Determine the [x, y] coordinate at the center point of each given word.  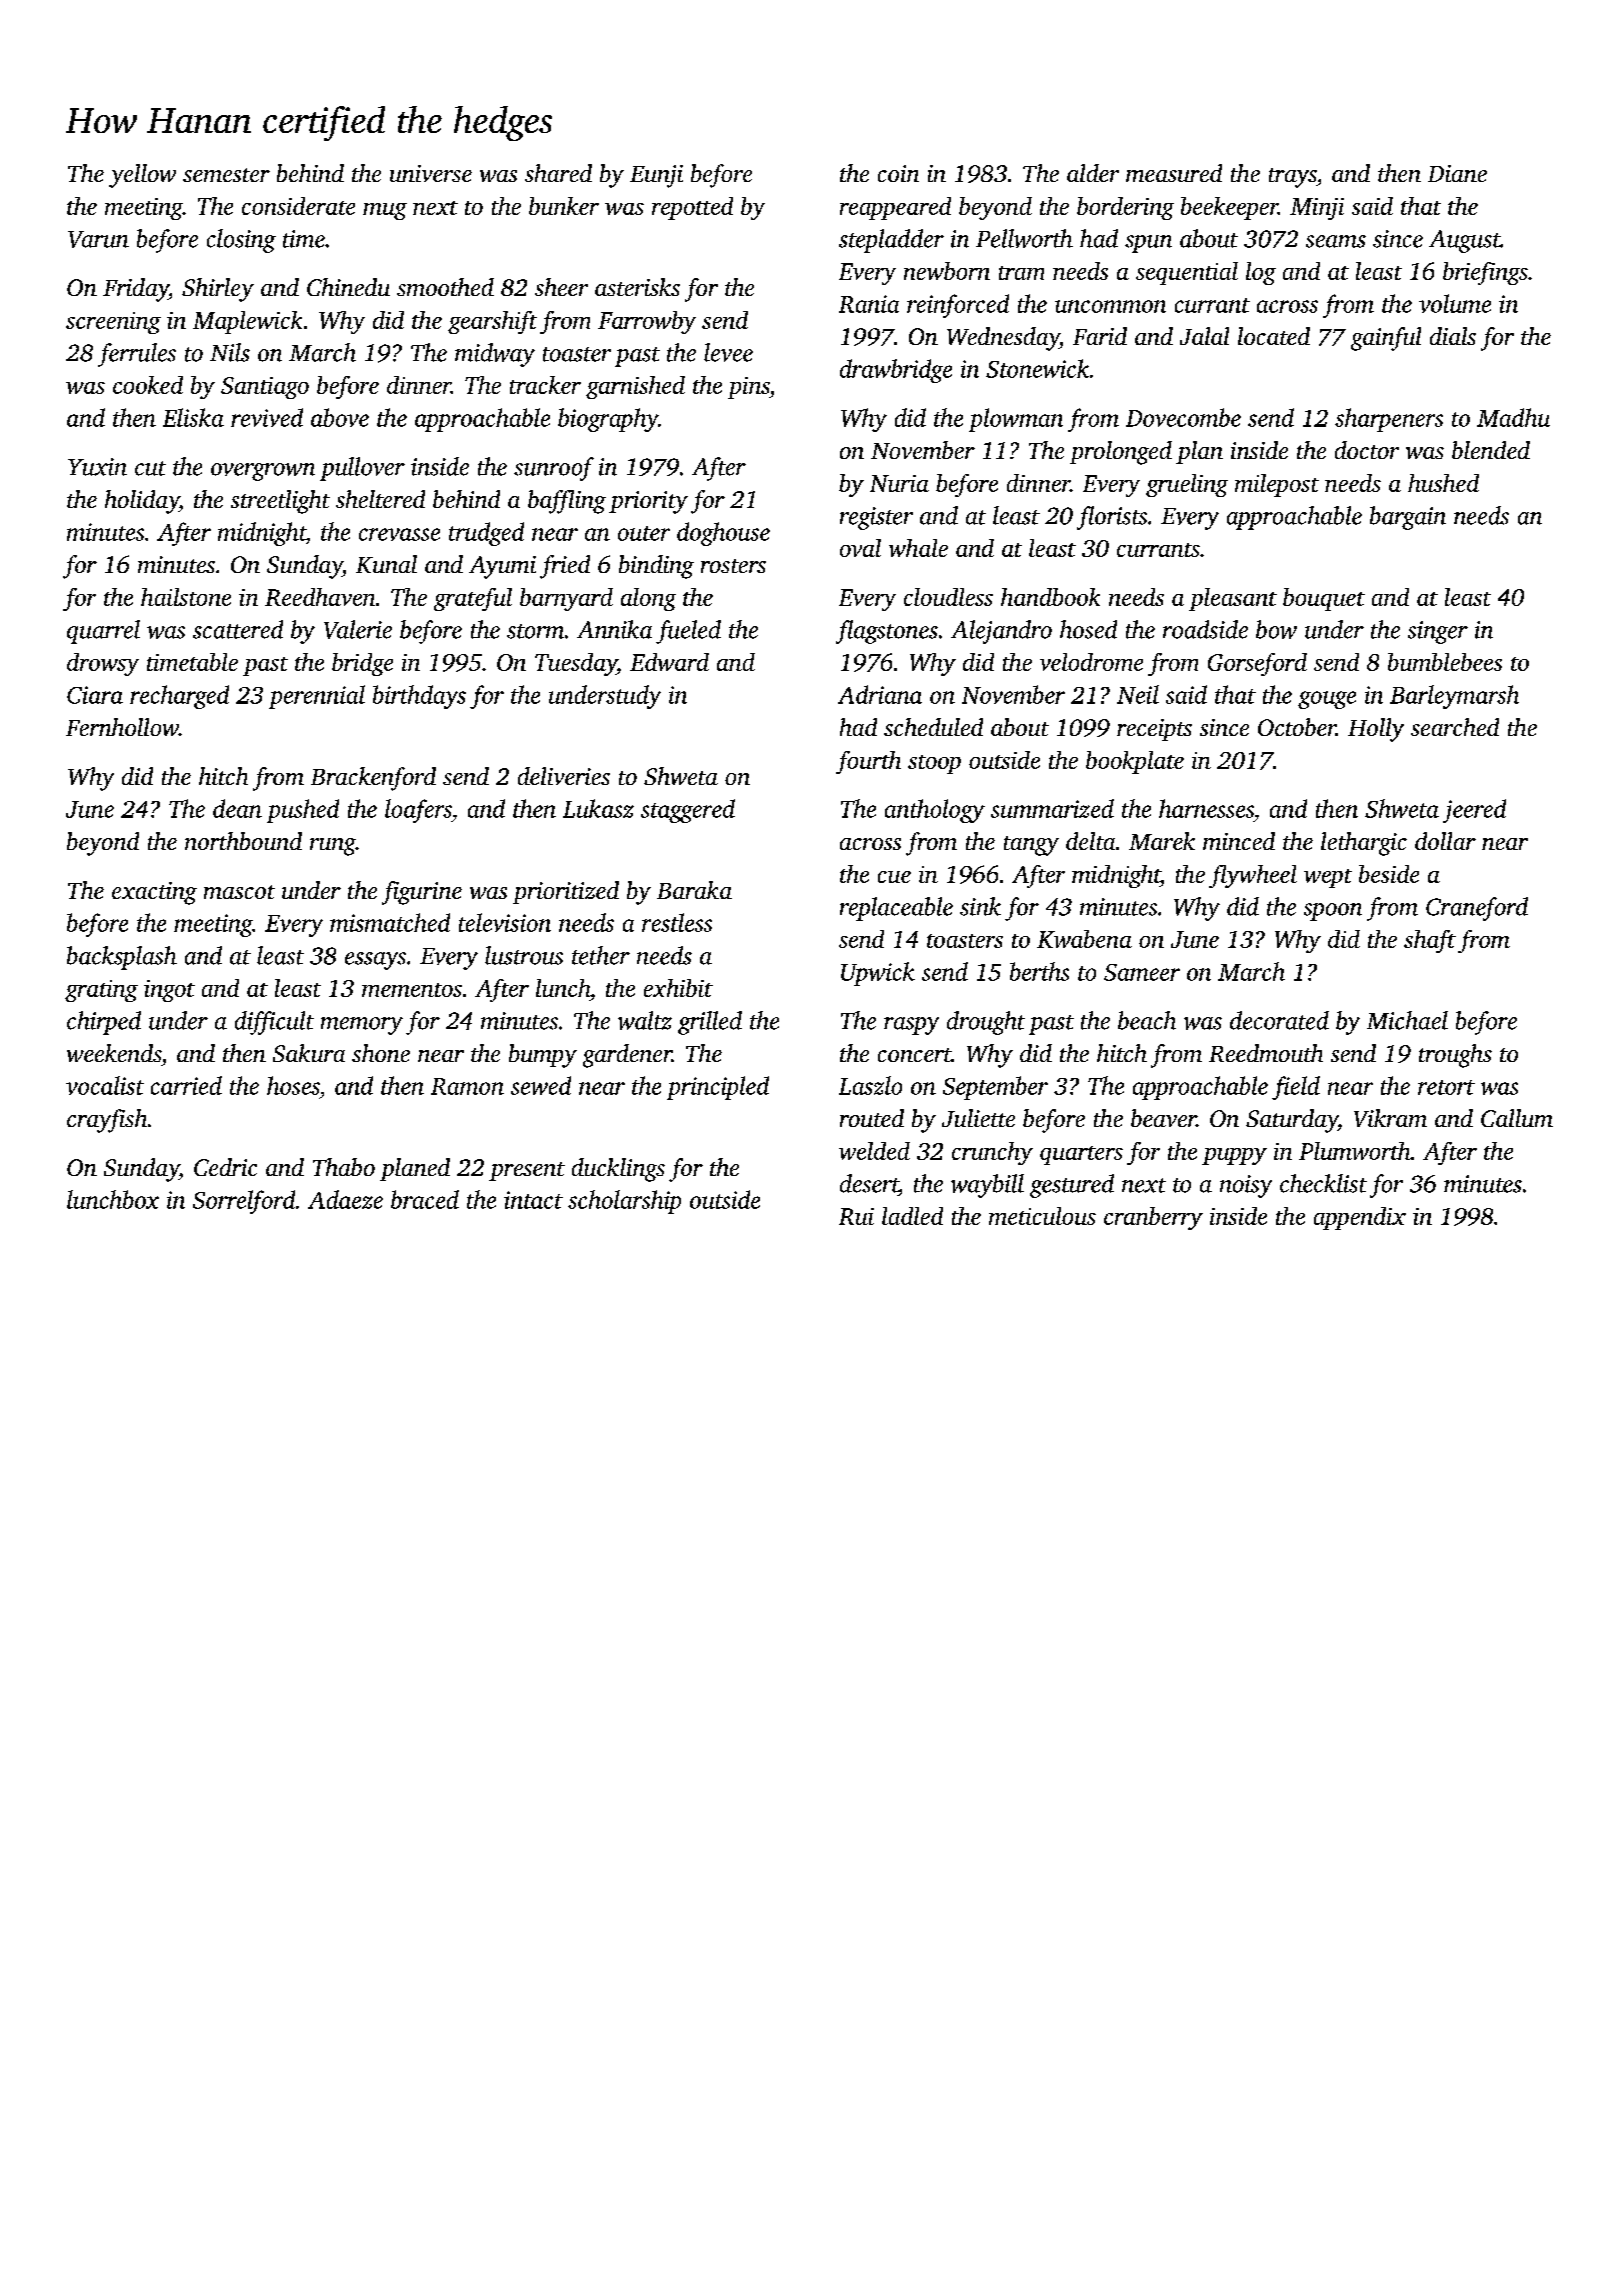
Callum [1517, 1118]
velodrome [1091, 662]
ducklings [618, 1170]
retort [1446, 1087]
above [340, 417]
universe [431, 173]
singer [1438, 632]
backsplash [122, 958]
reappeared [895, 208]
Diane [1457, 173]
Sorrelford [244, 1202]
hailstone [186, 597]
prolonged [1121, 453]
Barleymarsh [1454, 697]
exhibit [678, 988]
